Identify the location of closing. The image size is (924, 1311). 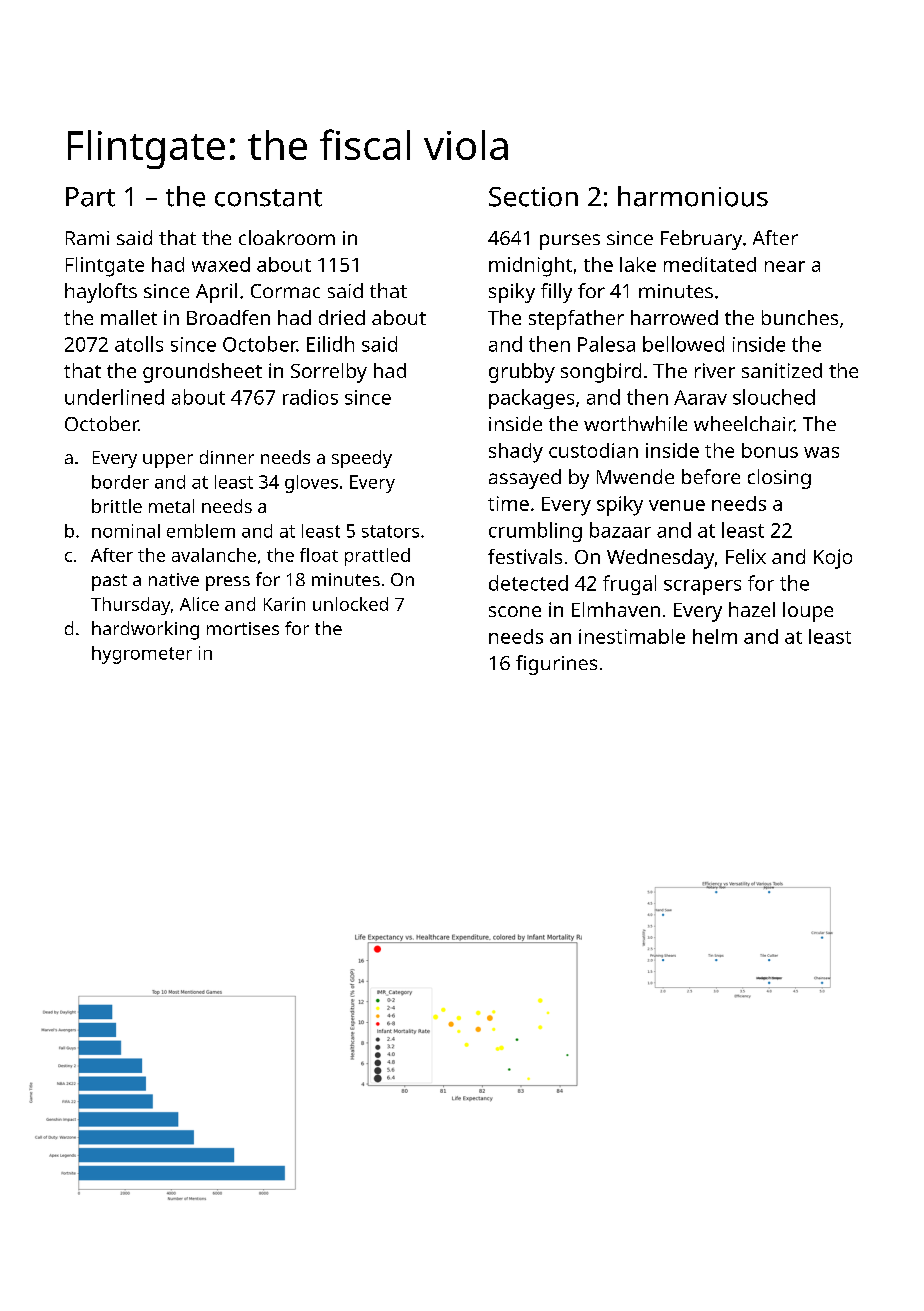
(779, 479).
